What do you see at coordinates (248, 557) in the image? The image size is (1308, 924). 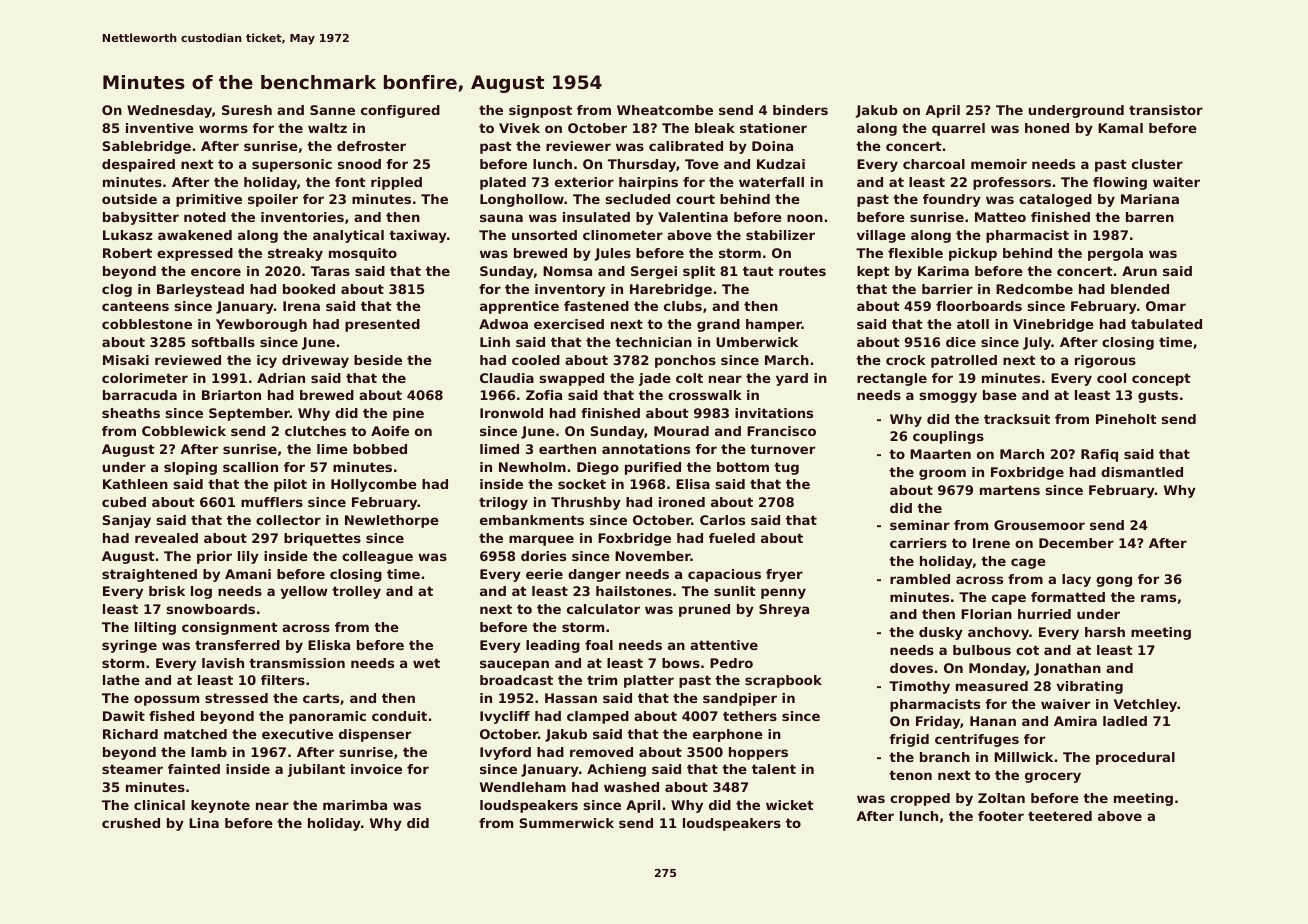 I see `lily` at bounding box center [248, 557].
